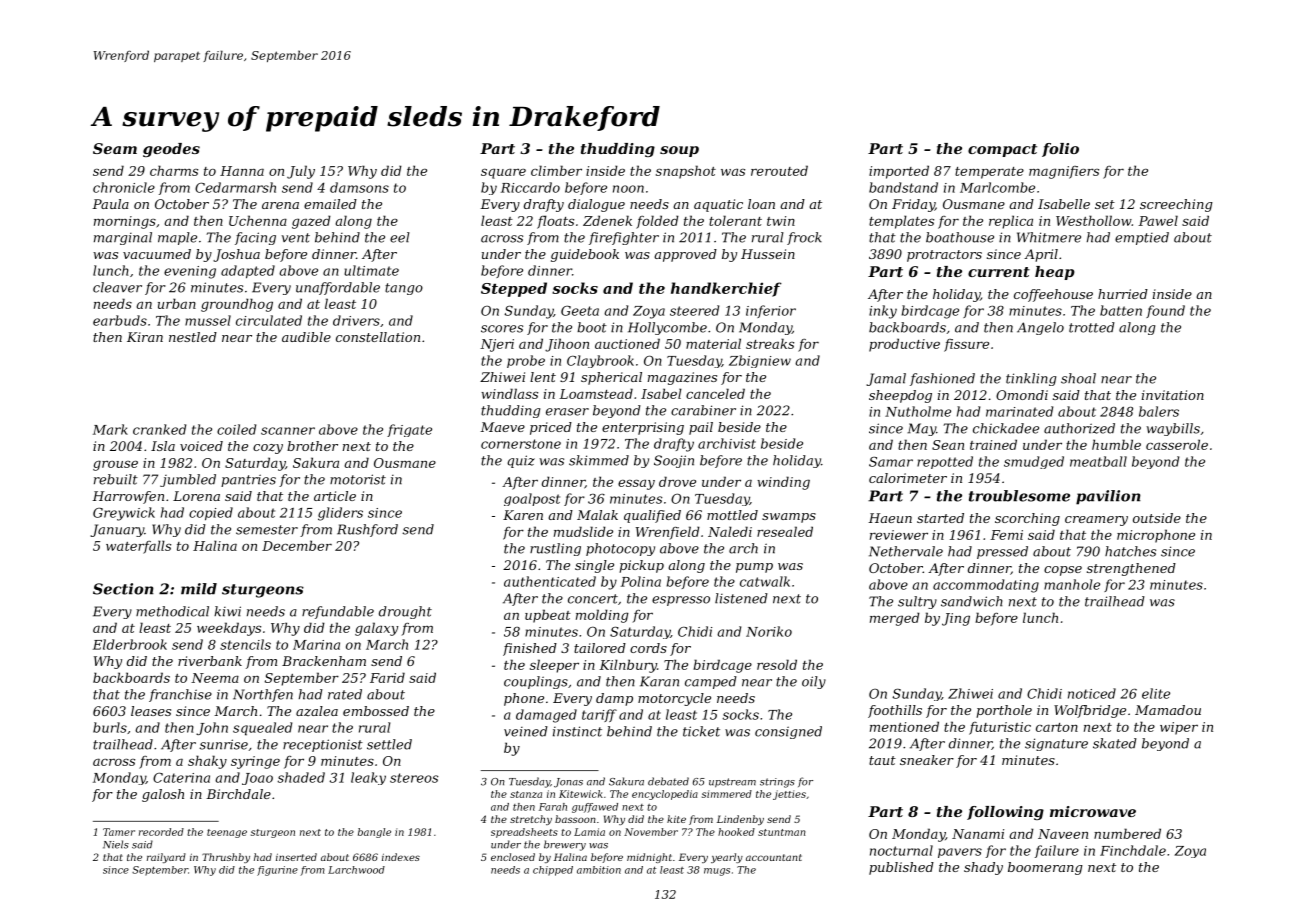  Describe the element at coordinates (125, 222) in the page. I see `mornings` at that location.
